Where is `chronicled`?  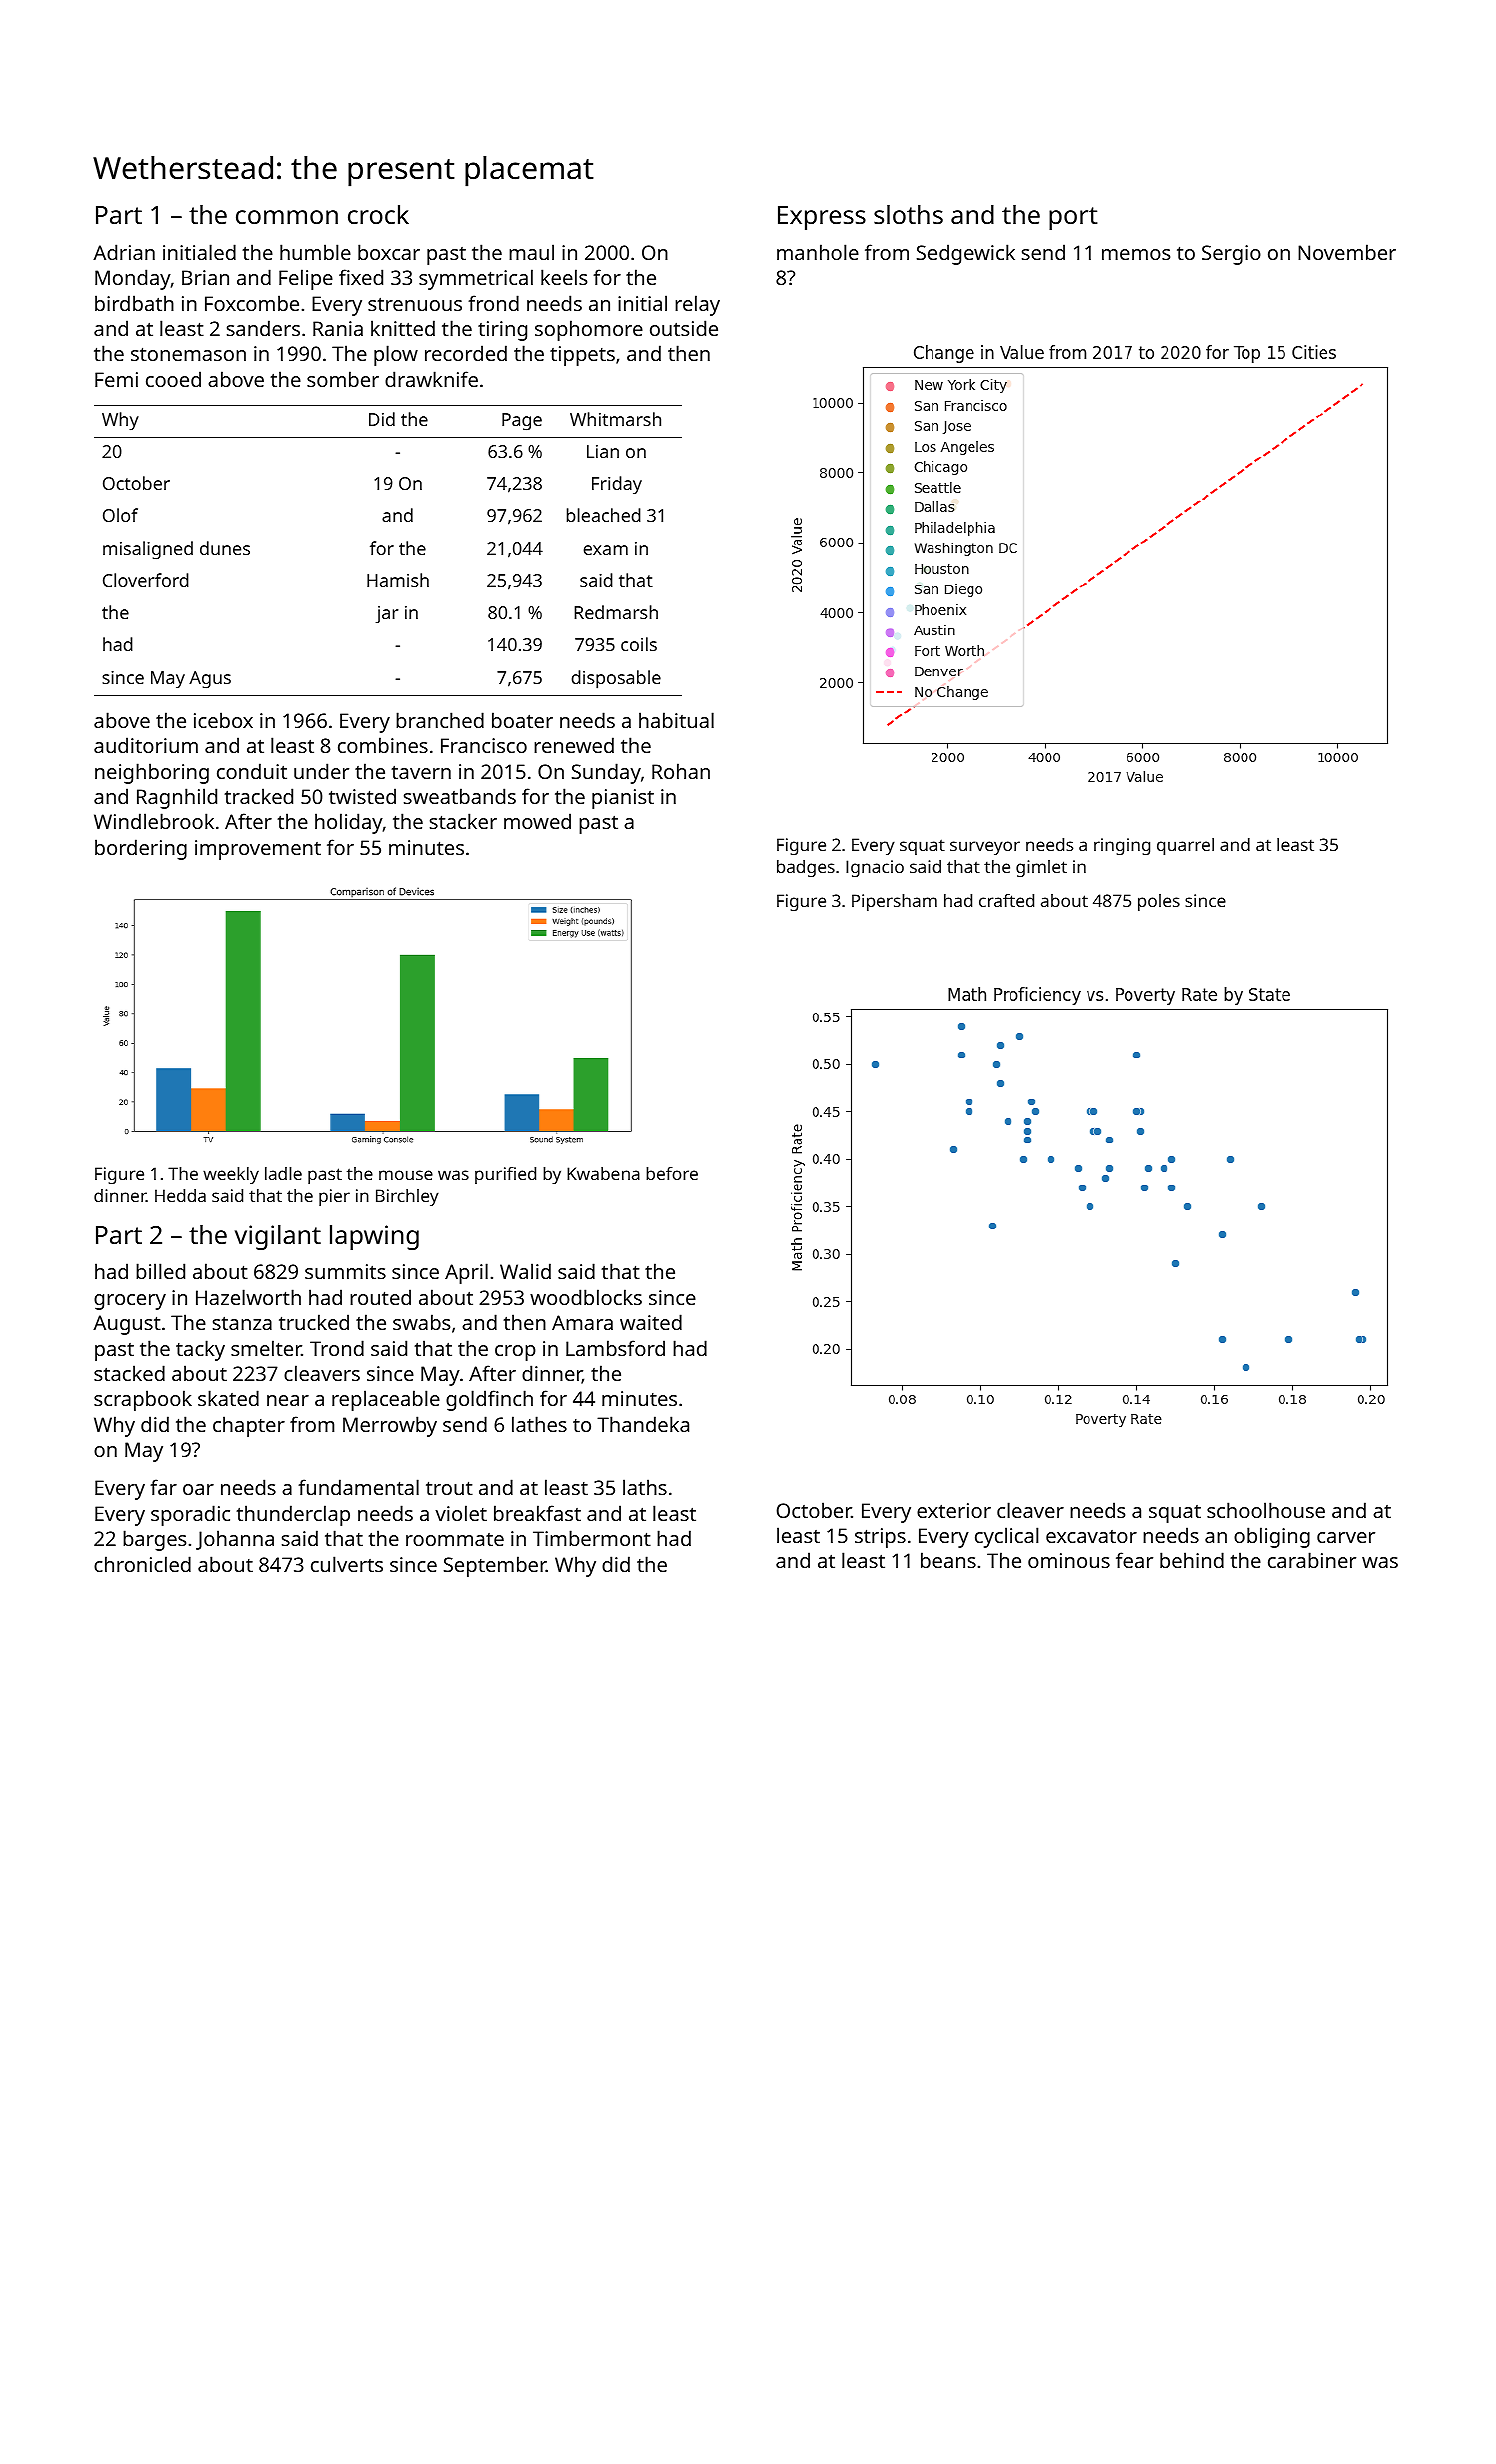 chronicled is located at coordinates (142, 1564).
